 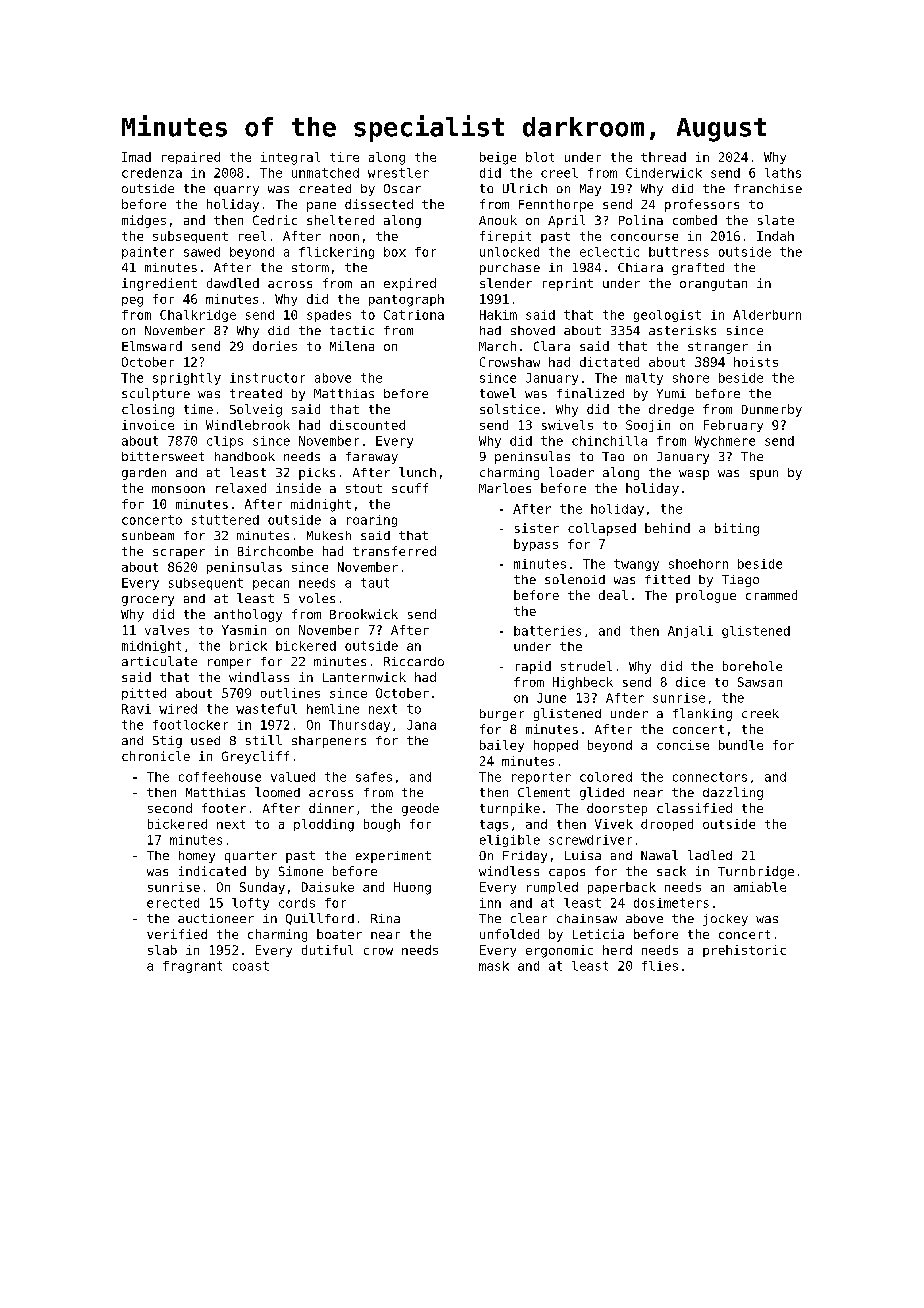 What do you see at coordinates (510, 409) in the page?
I see `solstice` at bounding box center [510, 409].
